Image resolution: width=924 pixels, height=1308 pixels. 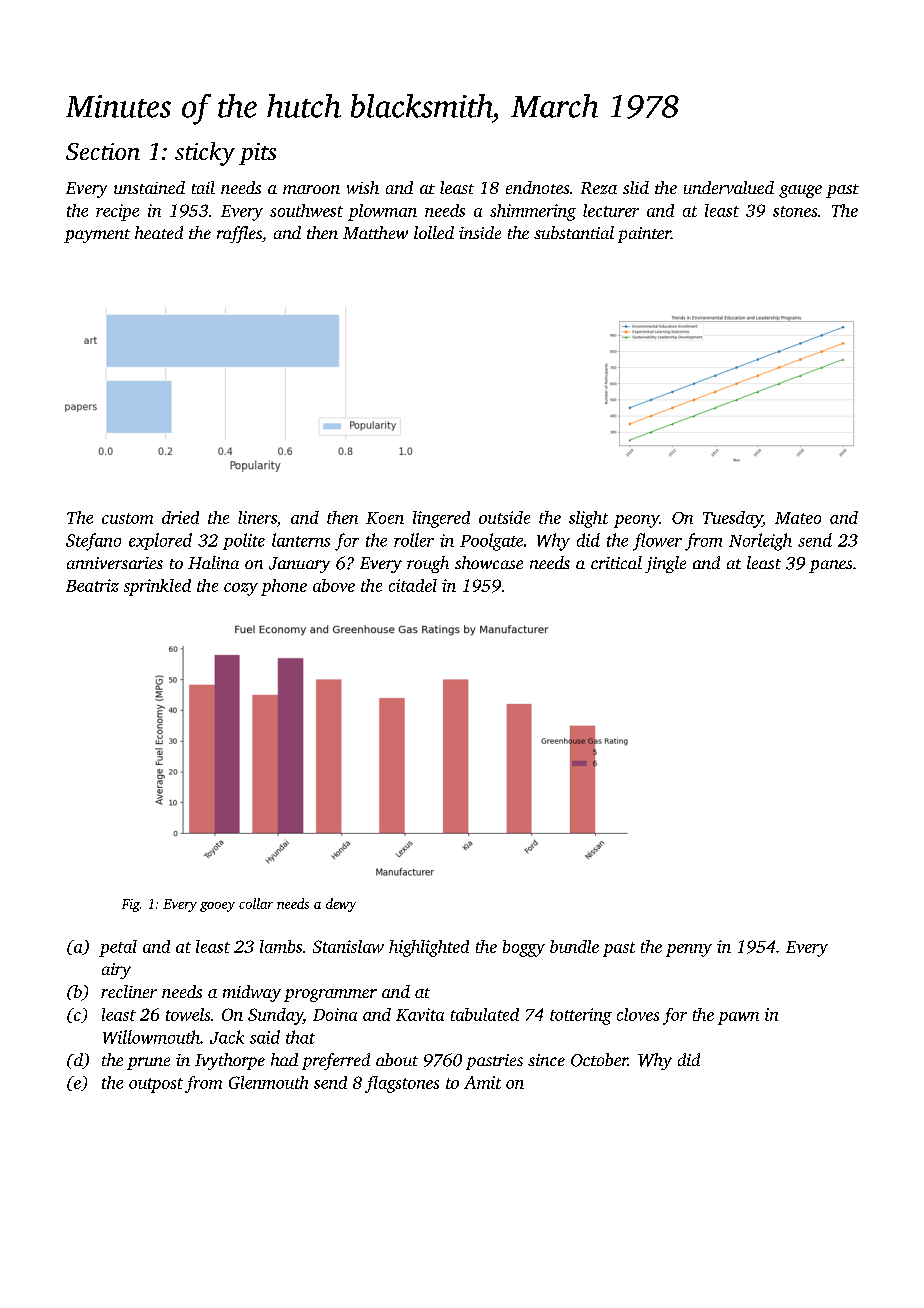 What do you see at coordinates (798, 518) in the screenshot?
I see `Mateo` at bounding box center [798, 518].
